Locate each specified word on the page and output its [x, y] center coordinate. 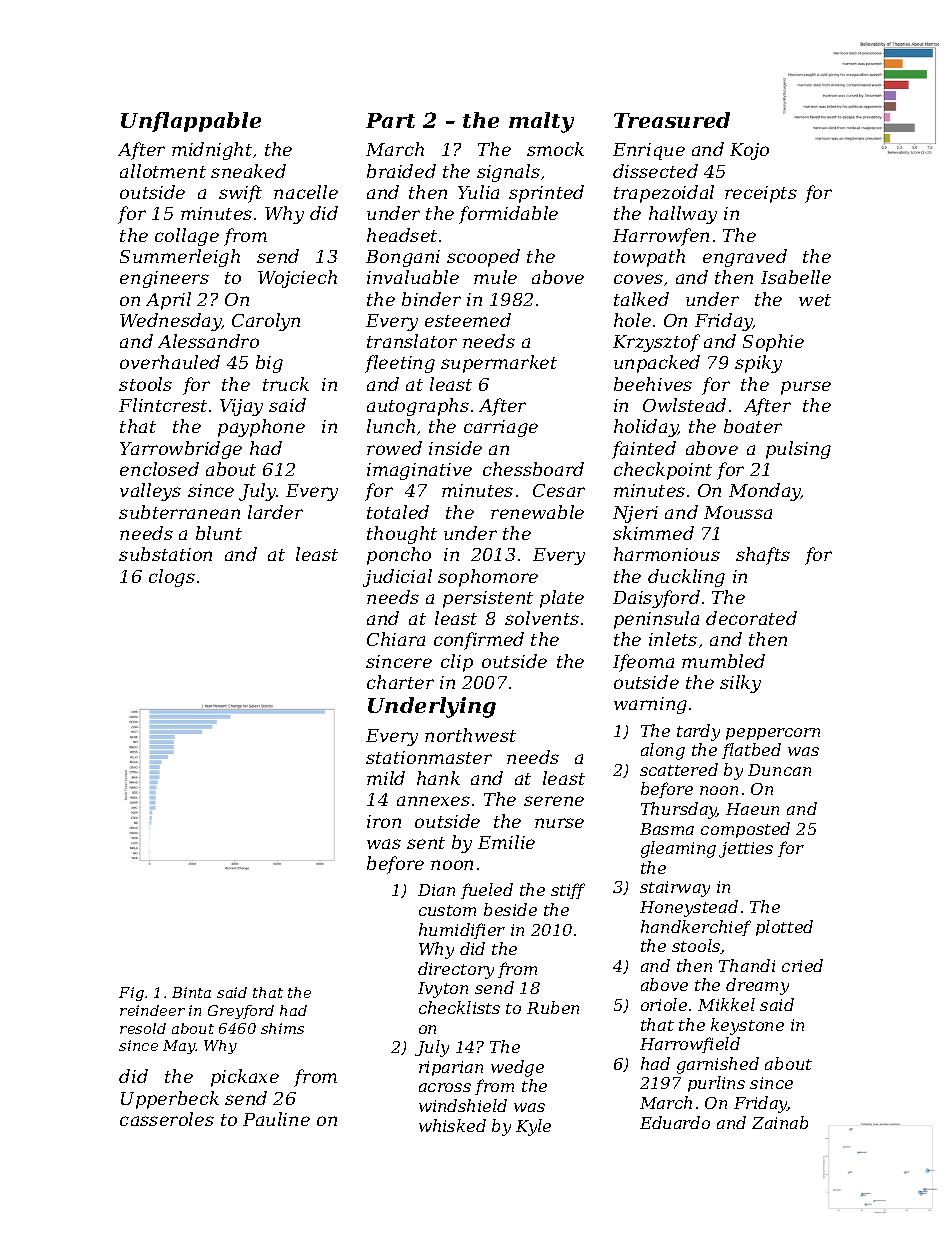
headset [402, 235]
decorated [751, 618]
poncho [399, 556]
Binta [191, 992]
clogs [172, 578]
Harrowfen [661, 237]
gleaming [678, 849]
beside [510, 909]
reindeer [152, 1010]
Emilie [506, 842]
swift [240, 194]
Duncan [779, 770]
